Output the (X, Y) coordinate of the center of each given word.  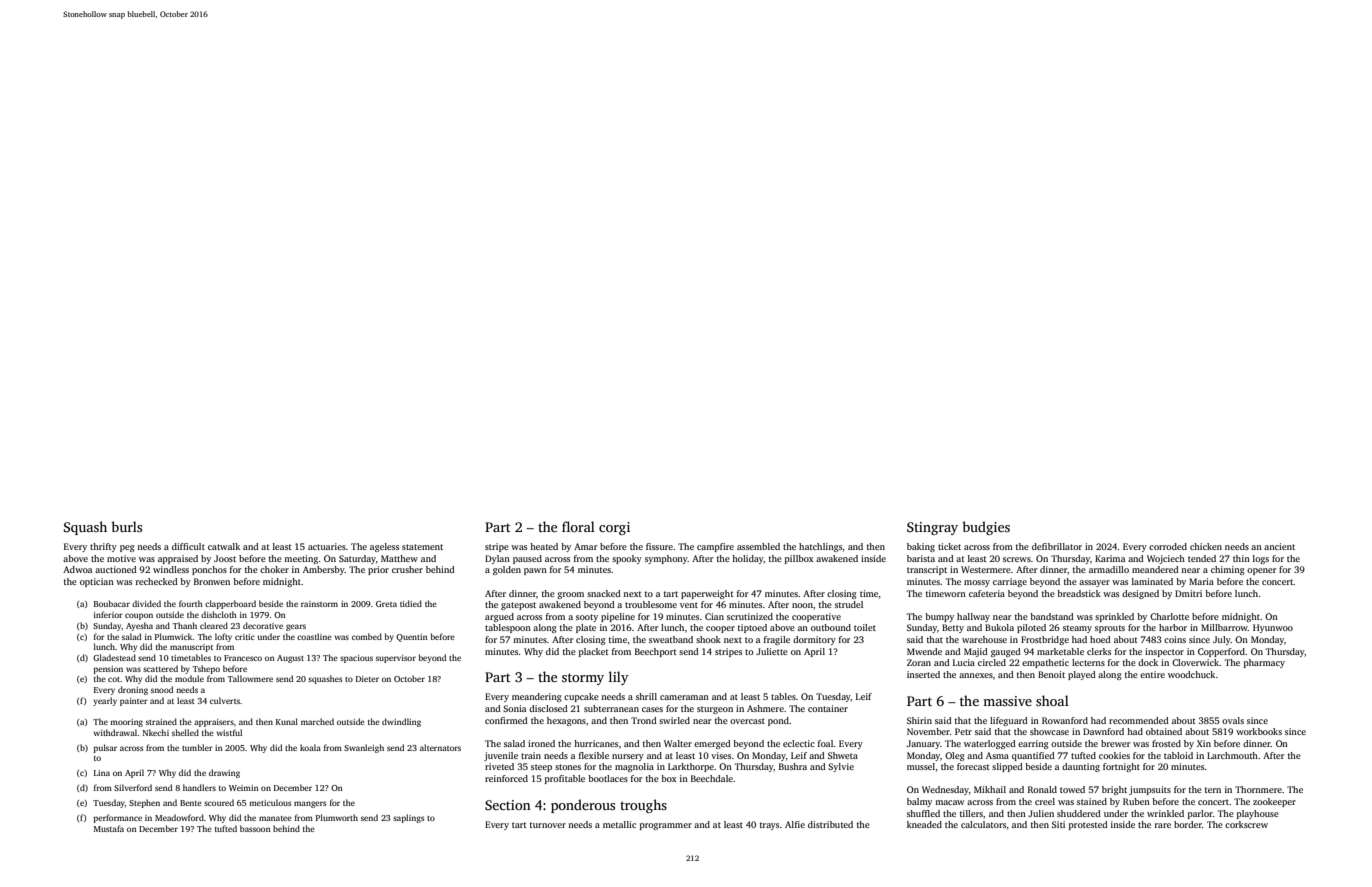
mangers (310, 804)
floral (578, 526)
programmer (666, 826)
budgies (986, 528)
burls (126, 526)
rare (1163, 825)
